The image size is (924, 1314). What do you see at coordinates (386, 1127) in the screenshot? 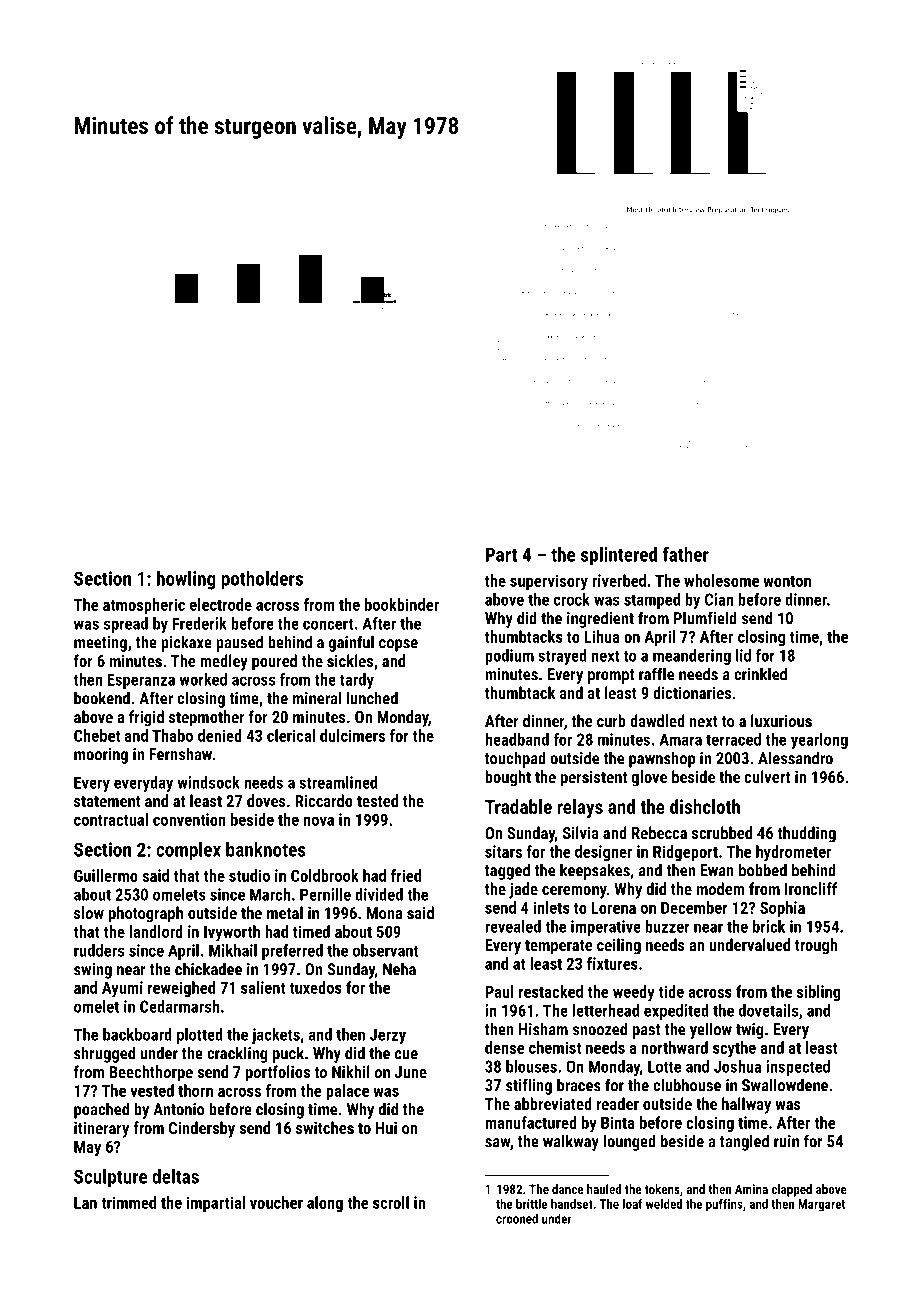
I see `Hui` at bounding box center [386, 1127].
